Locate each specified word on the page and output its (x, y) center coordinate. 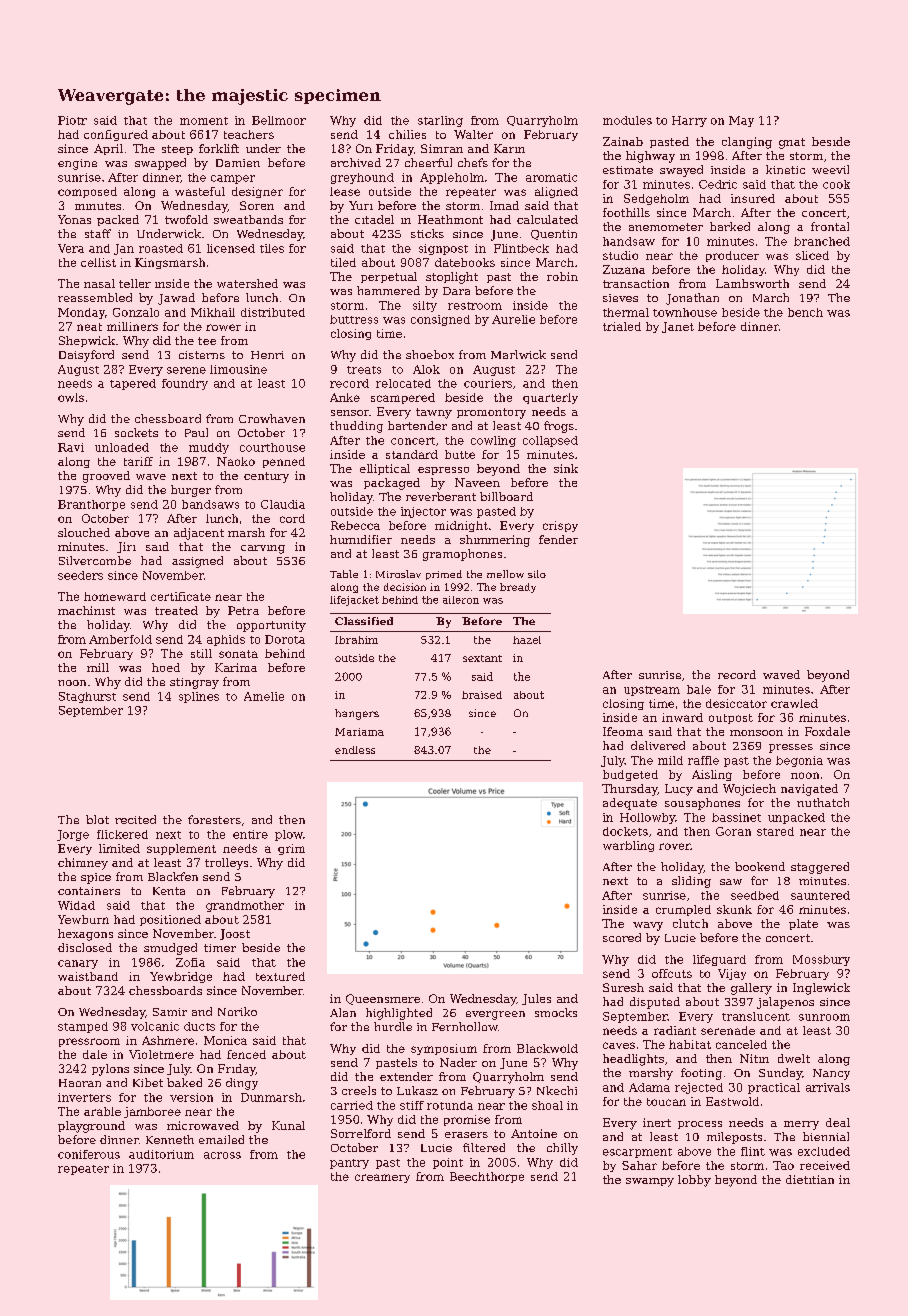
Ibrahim (356, 640)
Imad (504, 205)
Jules (536, 999)
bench (805, 312)
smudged (170, 949)
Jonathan (692, 299)
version (191, 1097)
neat (89, 327)
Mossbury (821, 960)
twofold (186, 219)
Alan (343, 1012)
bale (699, 689)
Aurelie (513, 319)
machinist (86, 610)
